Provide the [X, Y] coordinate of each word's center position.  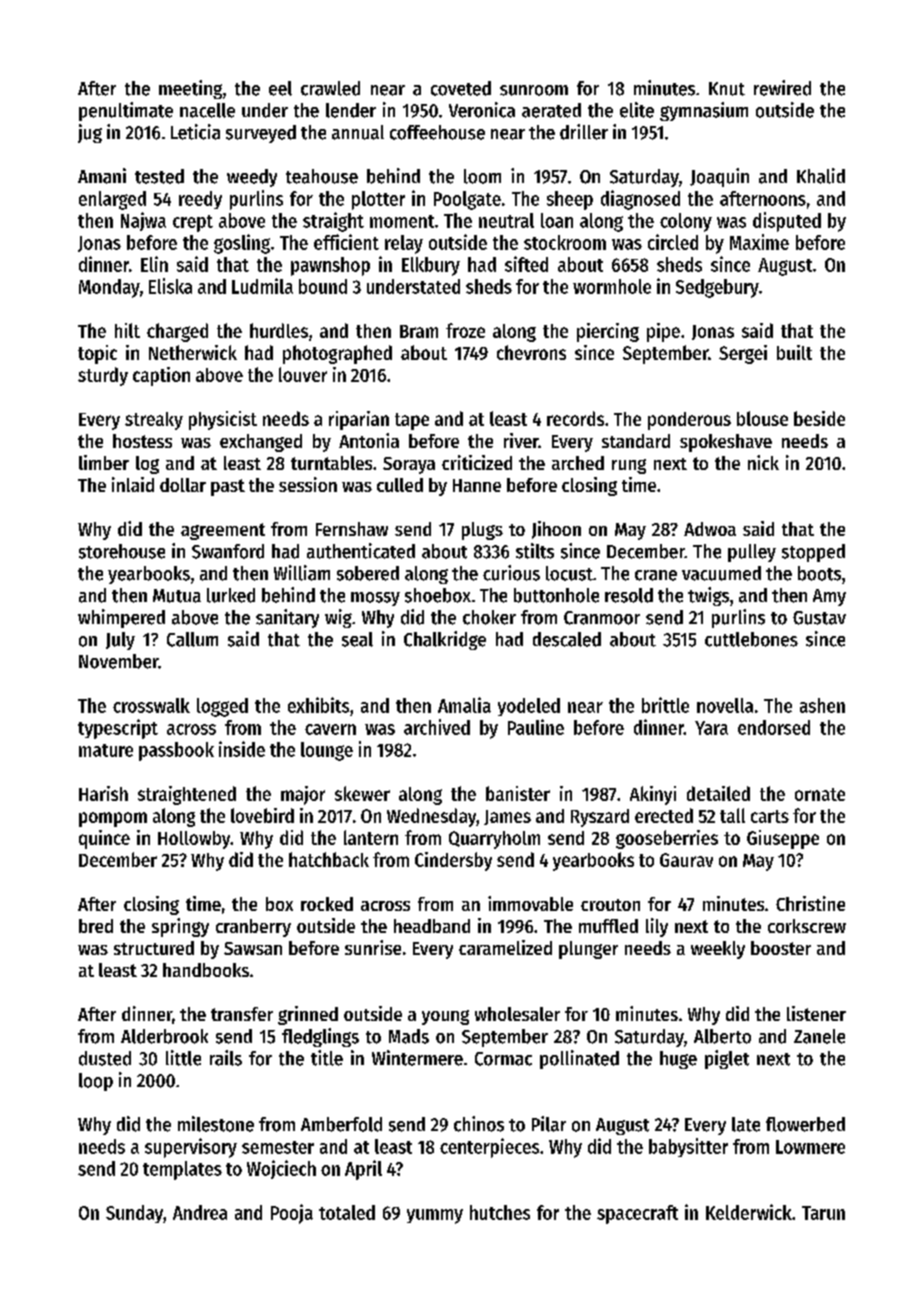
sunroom [534, 90]
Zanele [819, 1036]
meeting [190, 89]
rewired [782, 88]
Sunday [134, 1214]
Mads [409, 1036]
